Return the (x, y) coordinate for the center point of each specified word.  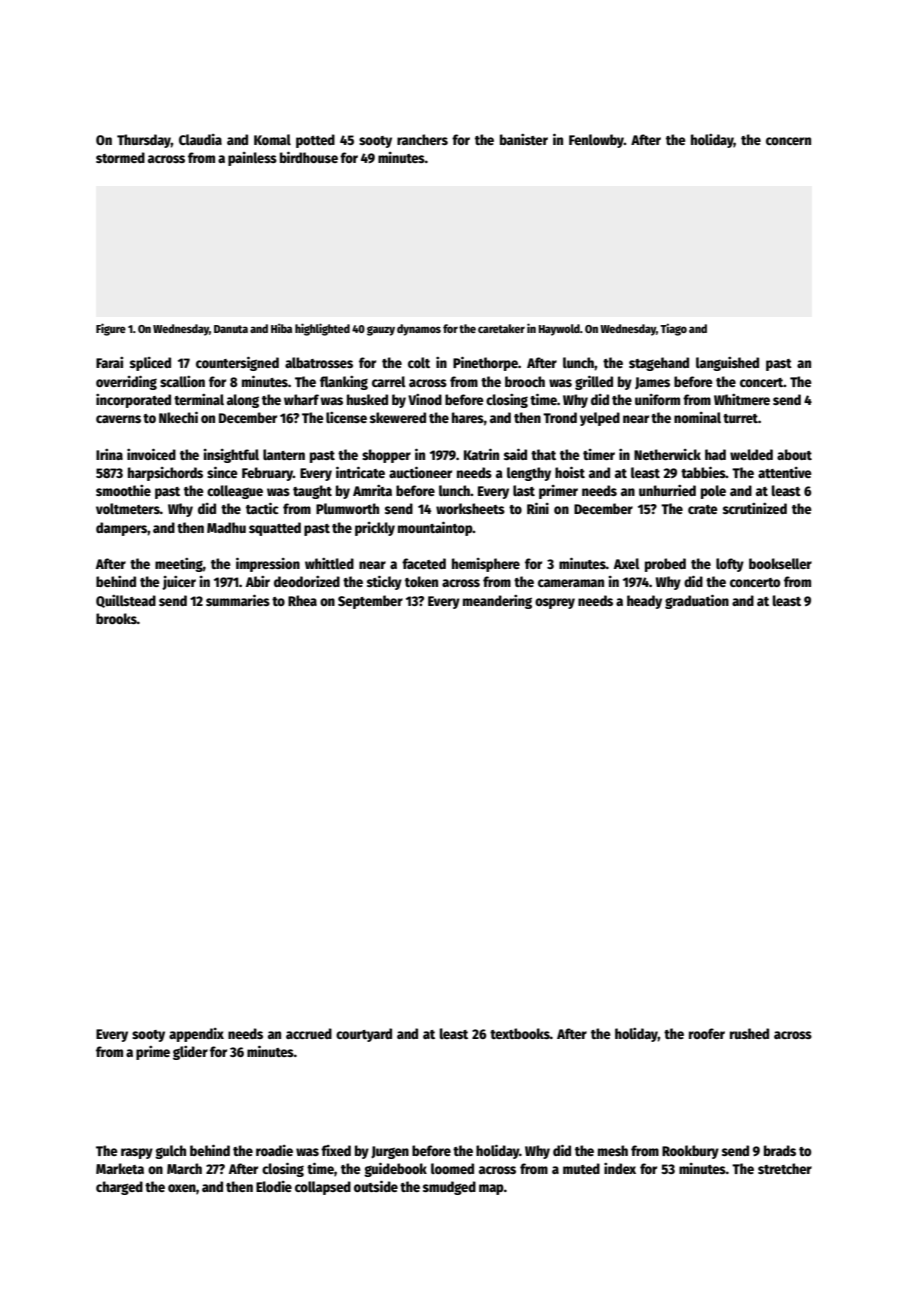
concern (788, 141)
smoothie (123, 490)
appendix (196, 1035)
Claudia (200, 139)
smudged (449, 1188)
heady (644, 602)
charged (119, 1188)
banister (524, 139)
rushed (749, 1033)
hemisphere (486, 565)
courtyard (364, 1035)
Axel (627, 563)
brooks (116, 618)
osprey (555, 603)
